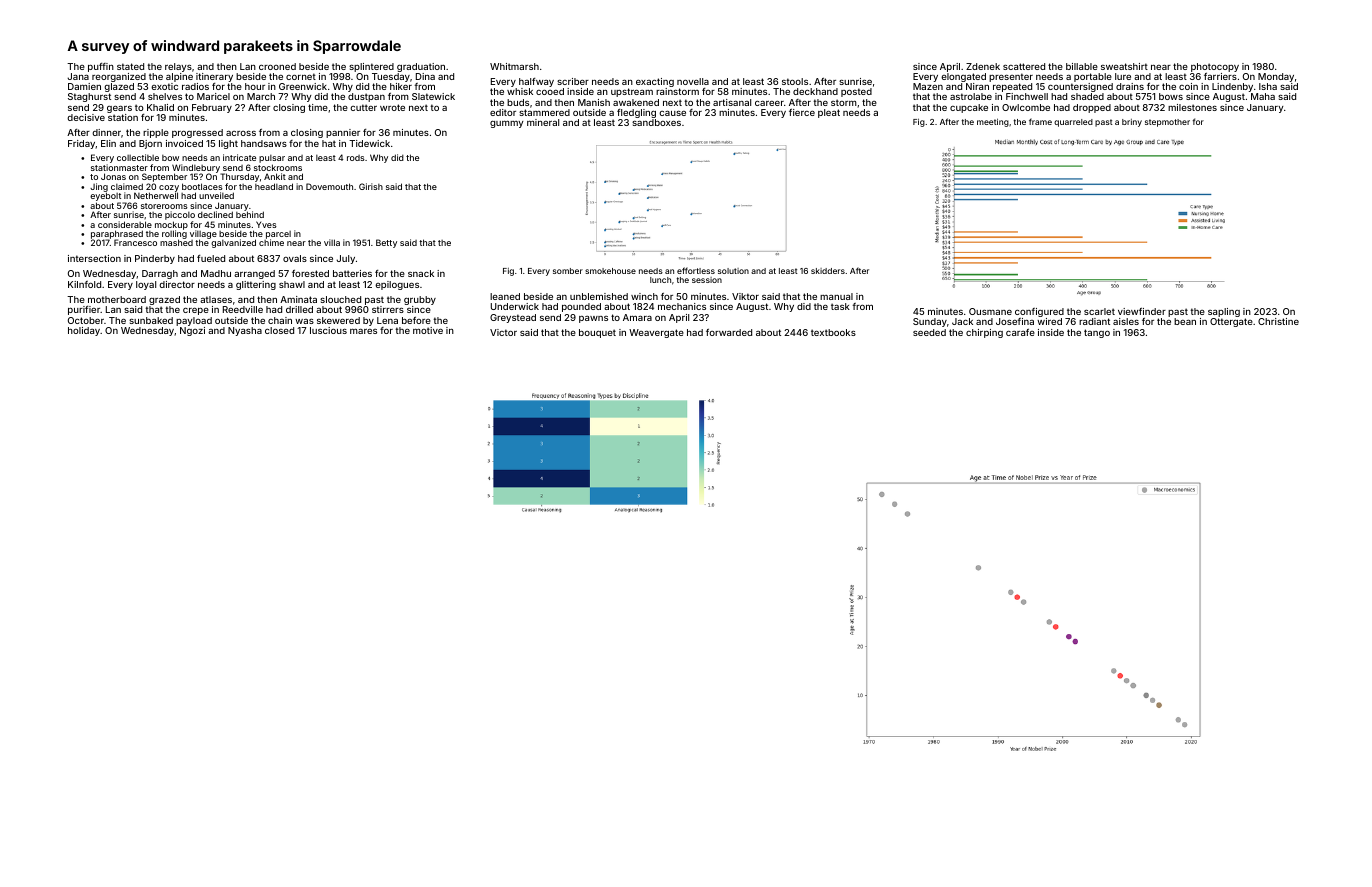 This screenshot has width=1372, height=887. I want to click on sunbaked, so click(151, 320).
